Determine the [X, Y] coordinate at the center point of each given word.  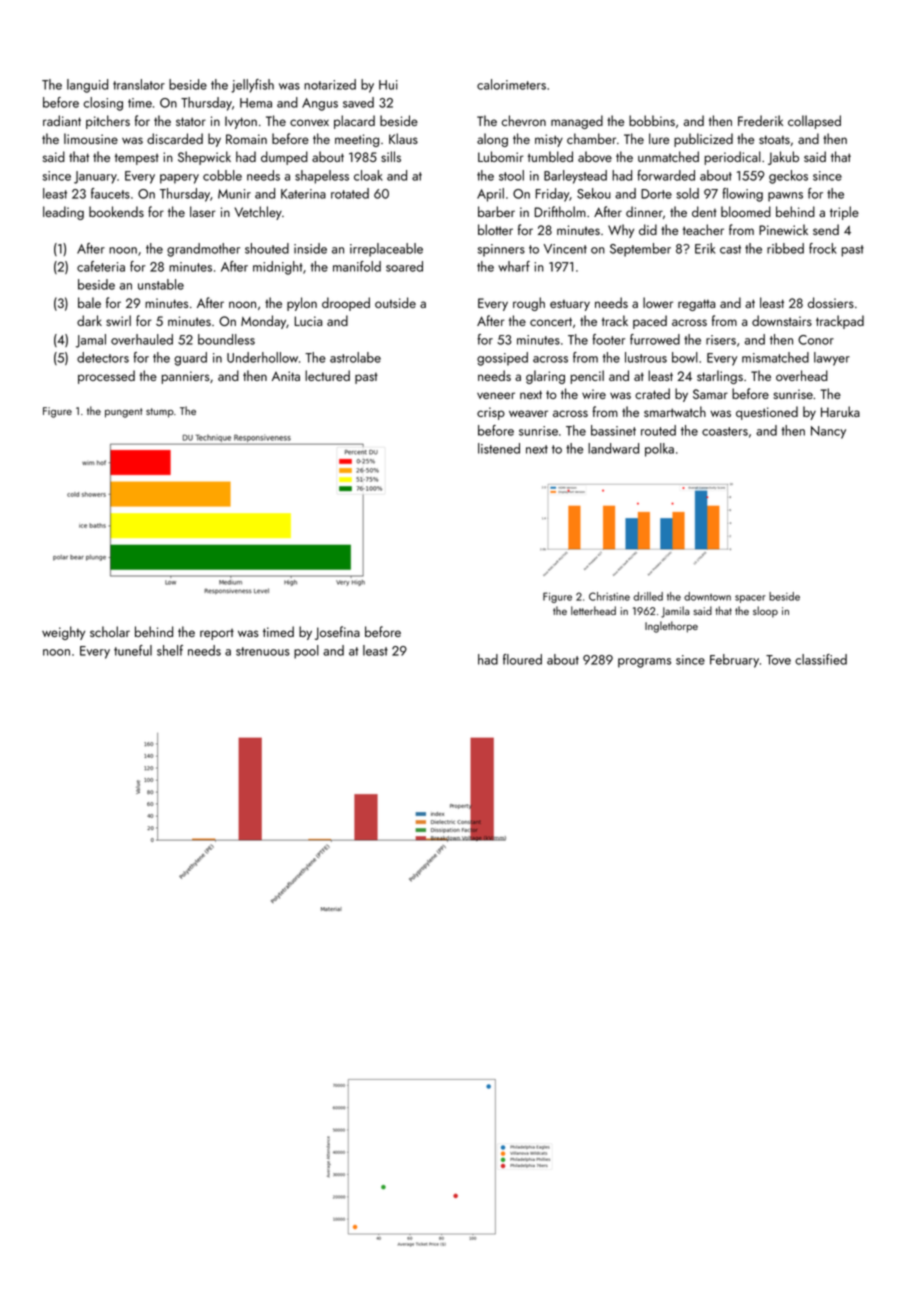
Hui [388, 85]
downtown [707, 596]
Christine [609, 596]
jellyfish [252, 86]
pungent [124, 413]
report [217, 634]
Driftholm [560, 211]
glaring [545, 377]
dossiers [831, 302]
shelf [170, 650]
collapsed [814, 122]
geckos [788, 177]
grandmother [203, 250]
